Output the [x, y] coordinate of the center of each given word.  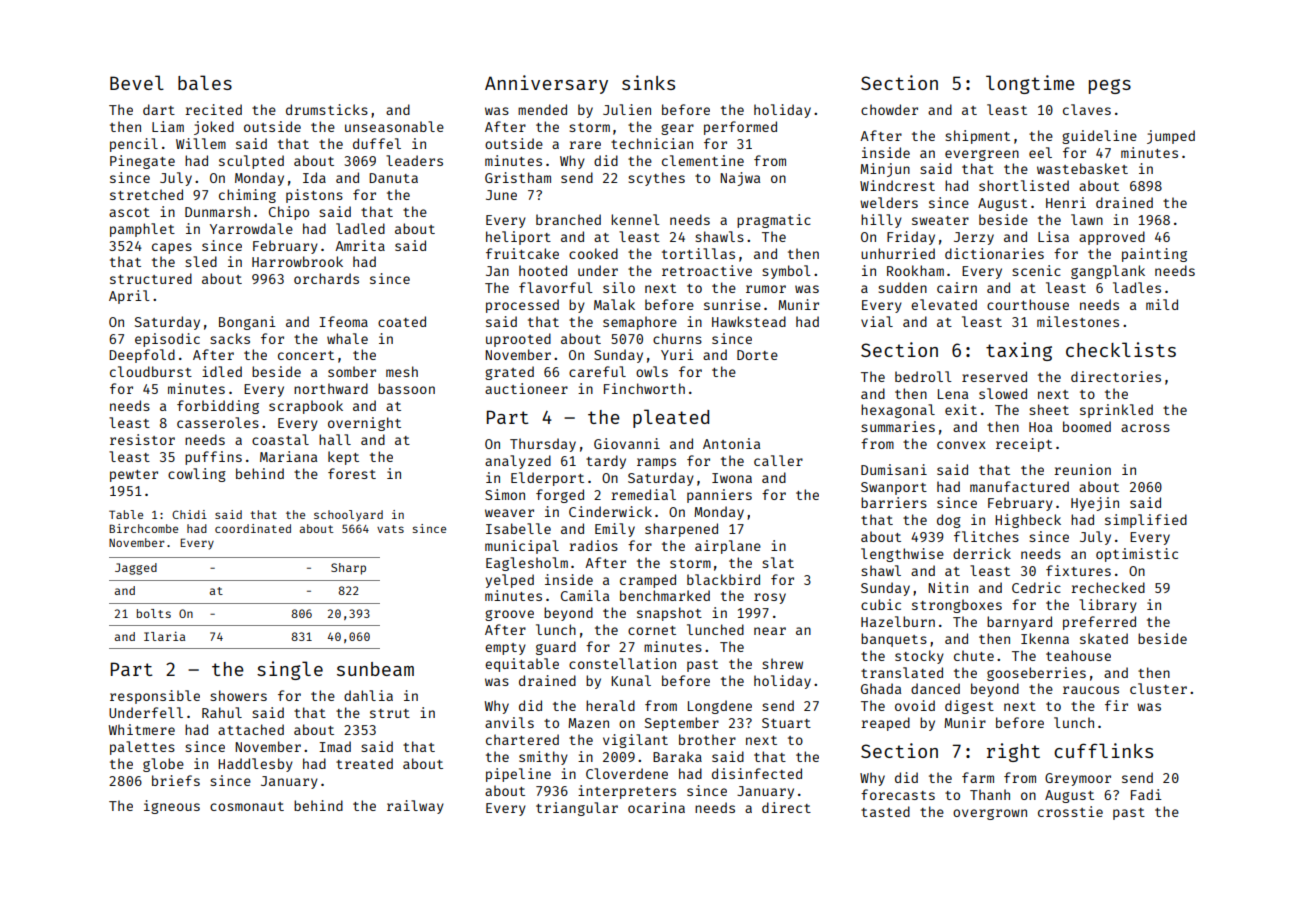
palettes [142, 748]
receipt [1024, 445]
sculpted [251, 162]
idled [222, 371]
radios [593, 545]
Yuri [677, 354]
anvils [509, 722]
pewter [134, 476]
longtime [1030, 84]
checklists [1121, 349]
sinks [648, 82]
